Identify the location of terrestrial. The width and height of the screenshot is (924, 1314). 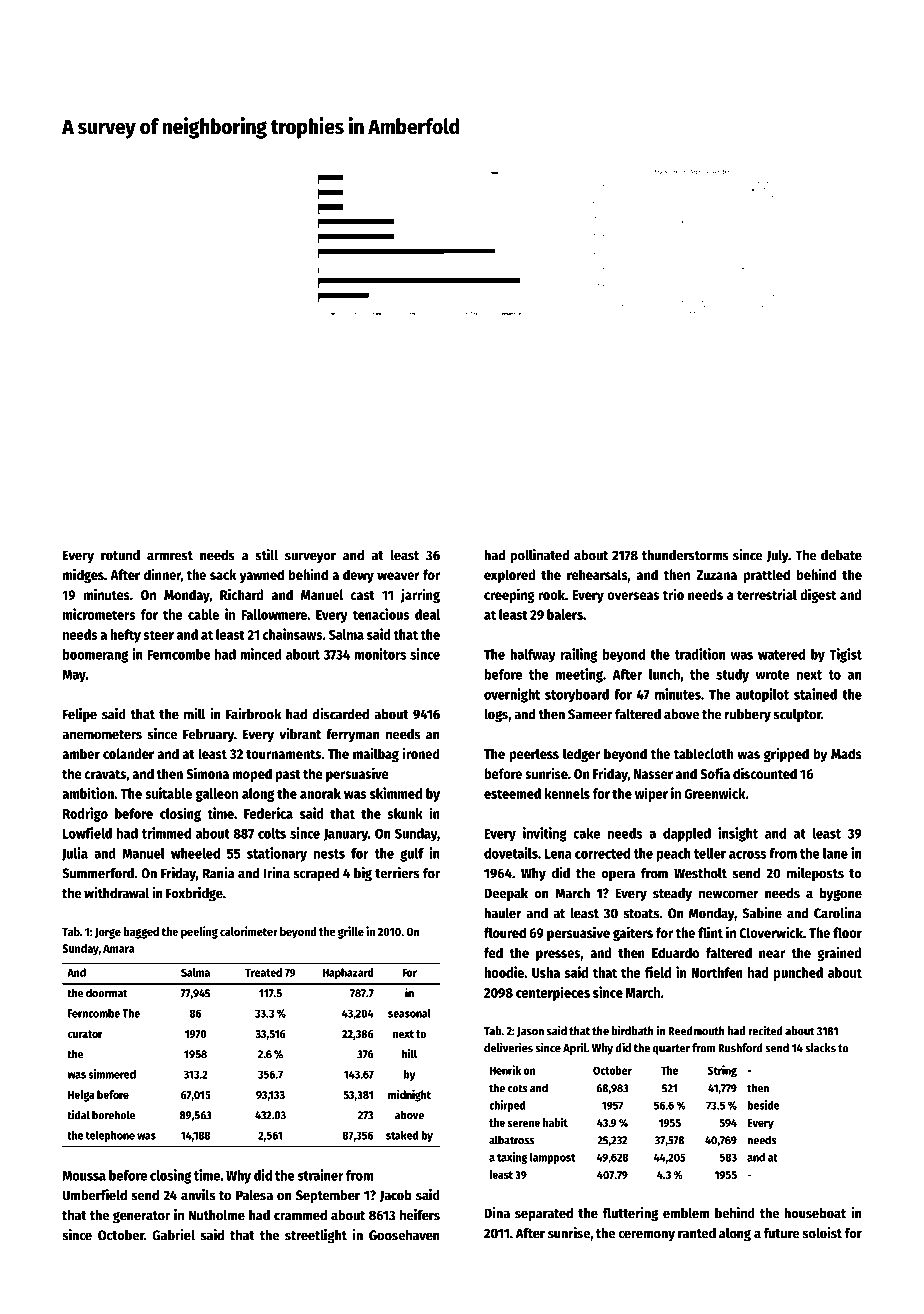
(767, 594).
